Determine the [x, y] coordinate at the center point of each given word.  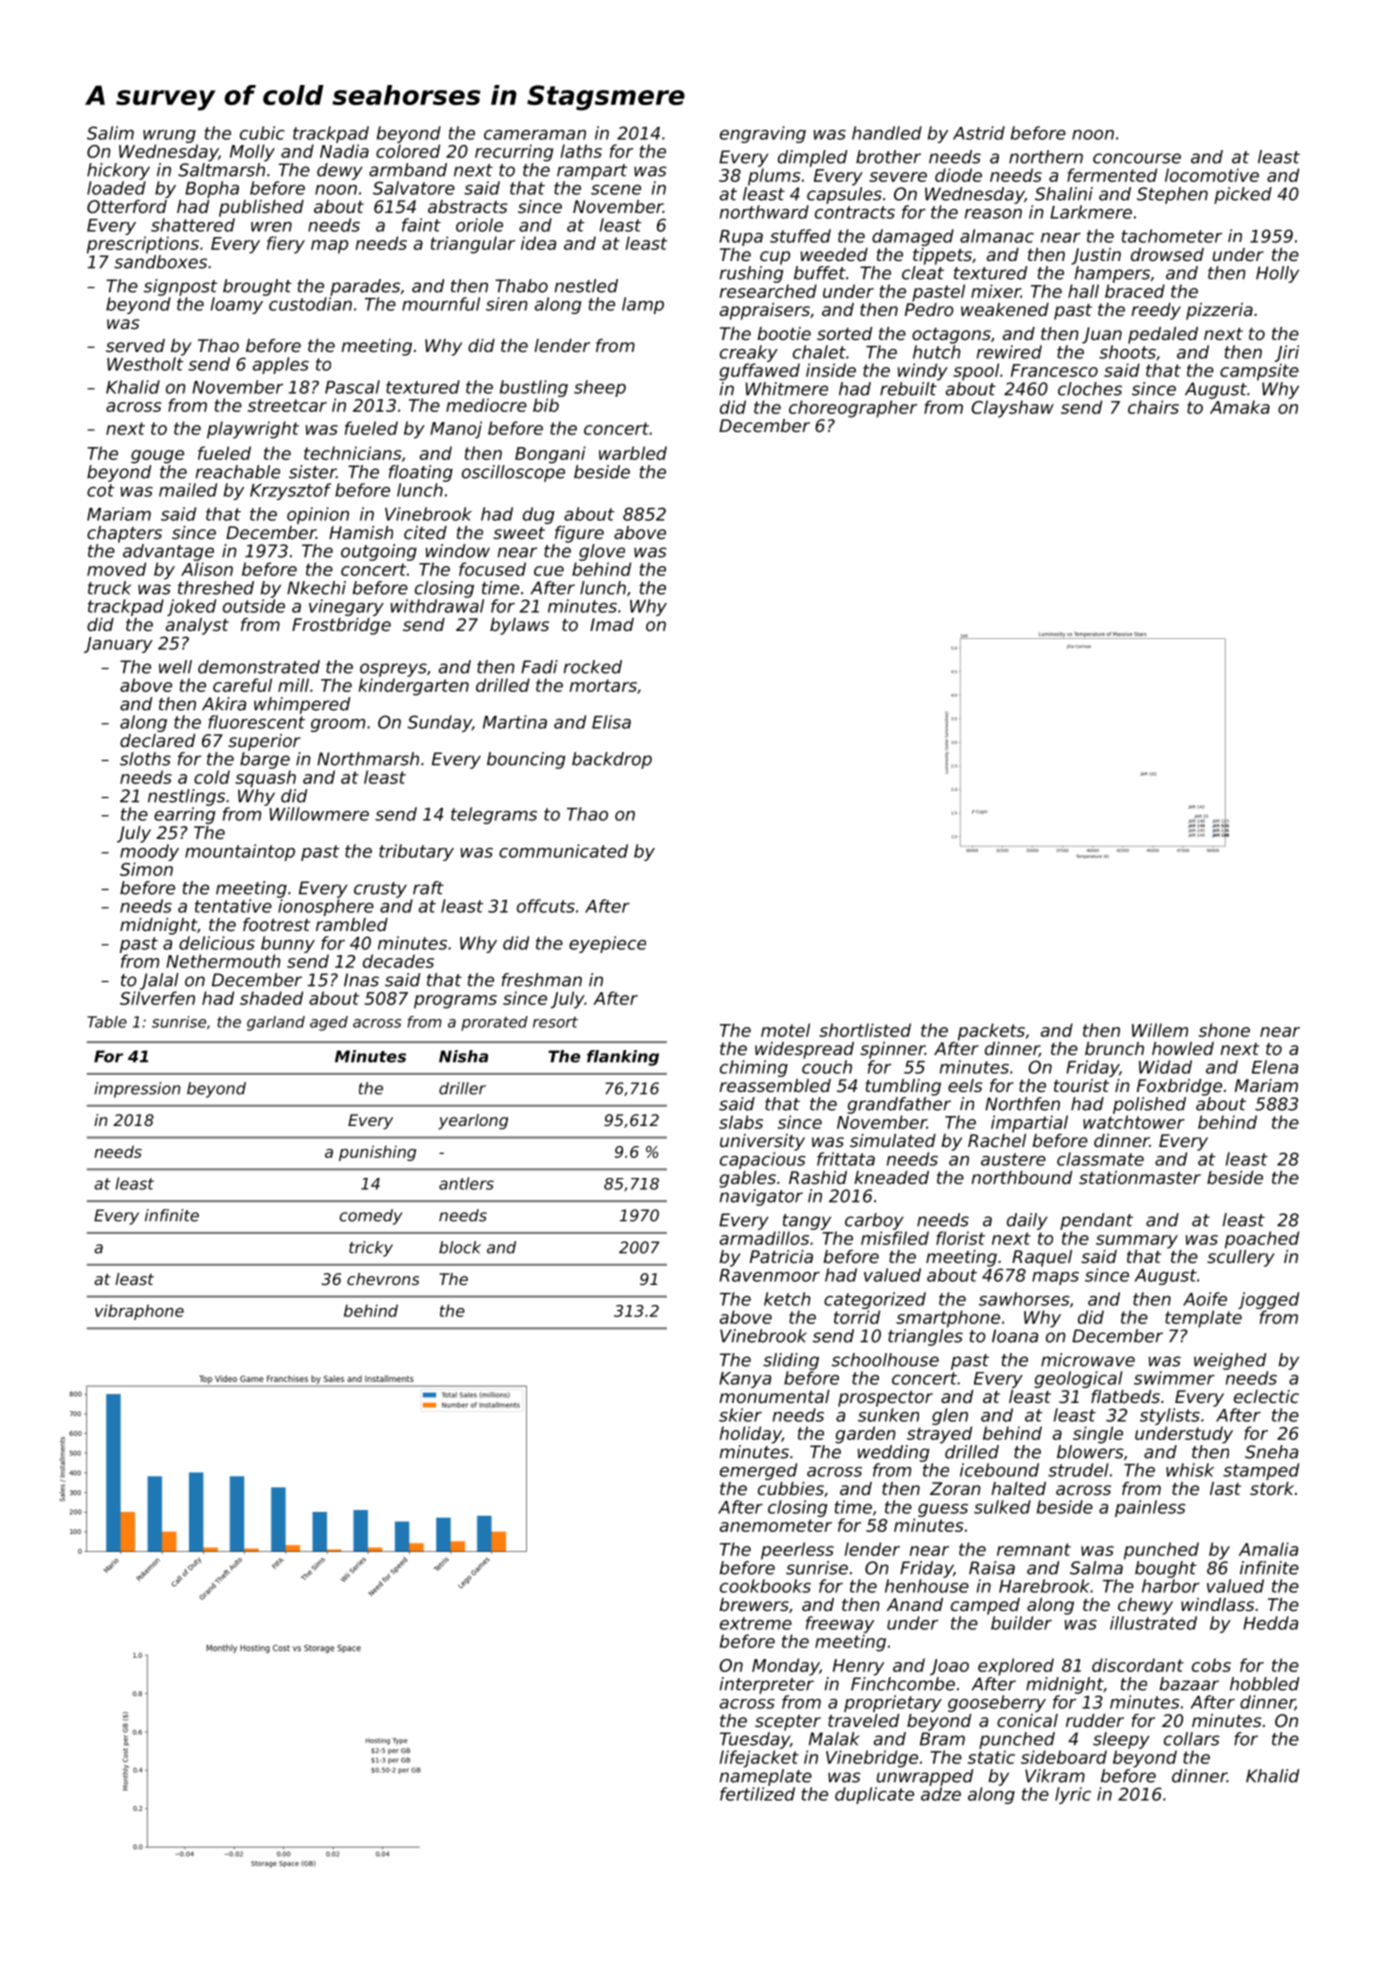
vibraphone [139, 1312]
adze [941, 1794]
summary [1137, 1242]
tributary [416, 852]
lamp [643, 305]
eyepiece [607, 944]
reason [993, 214]
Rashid [818, 1177]
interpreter [767, 1685]
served [135, 345]
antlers [466, 1183]
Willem [1160, 1030]
